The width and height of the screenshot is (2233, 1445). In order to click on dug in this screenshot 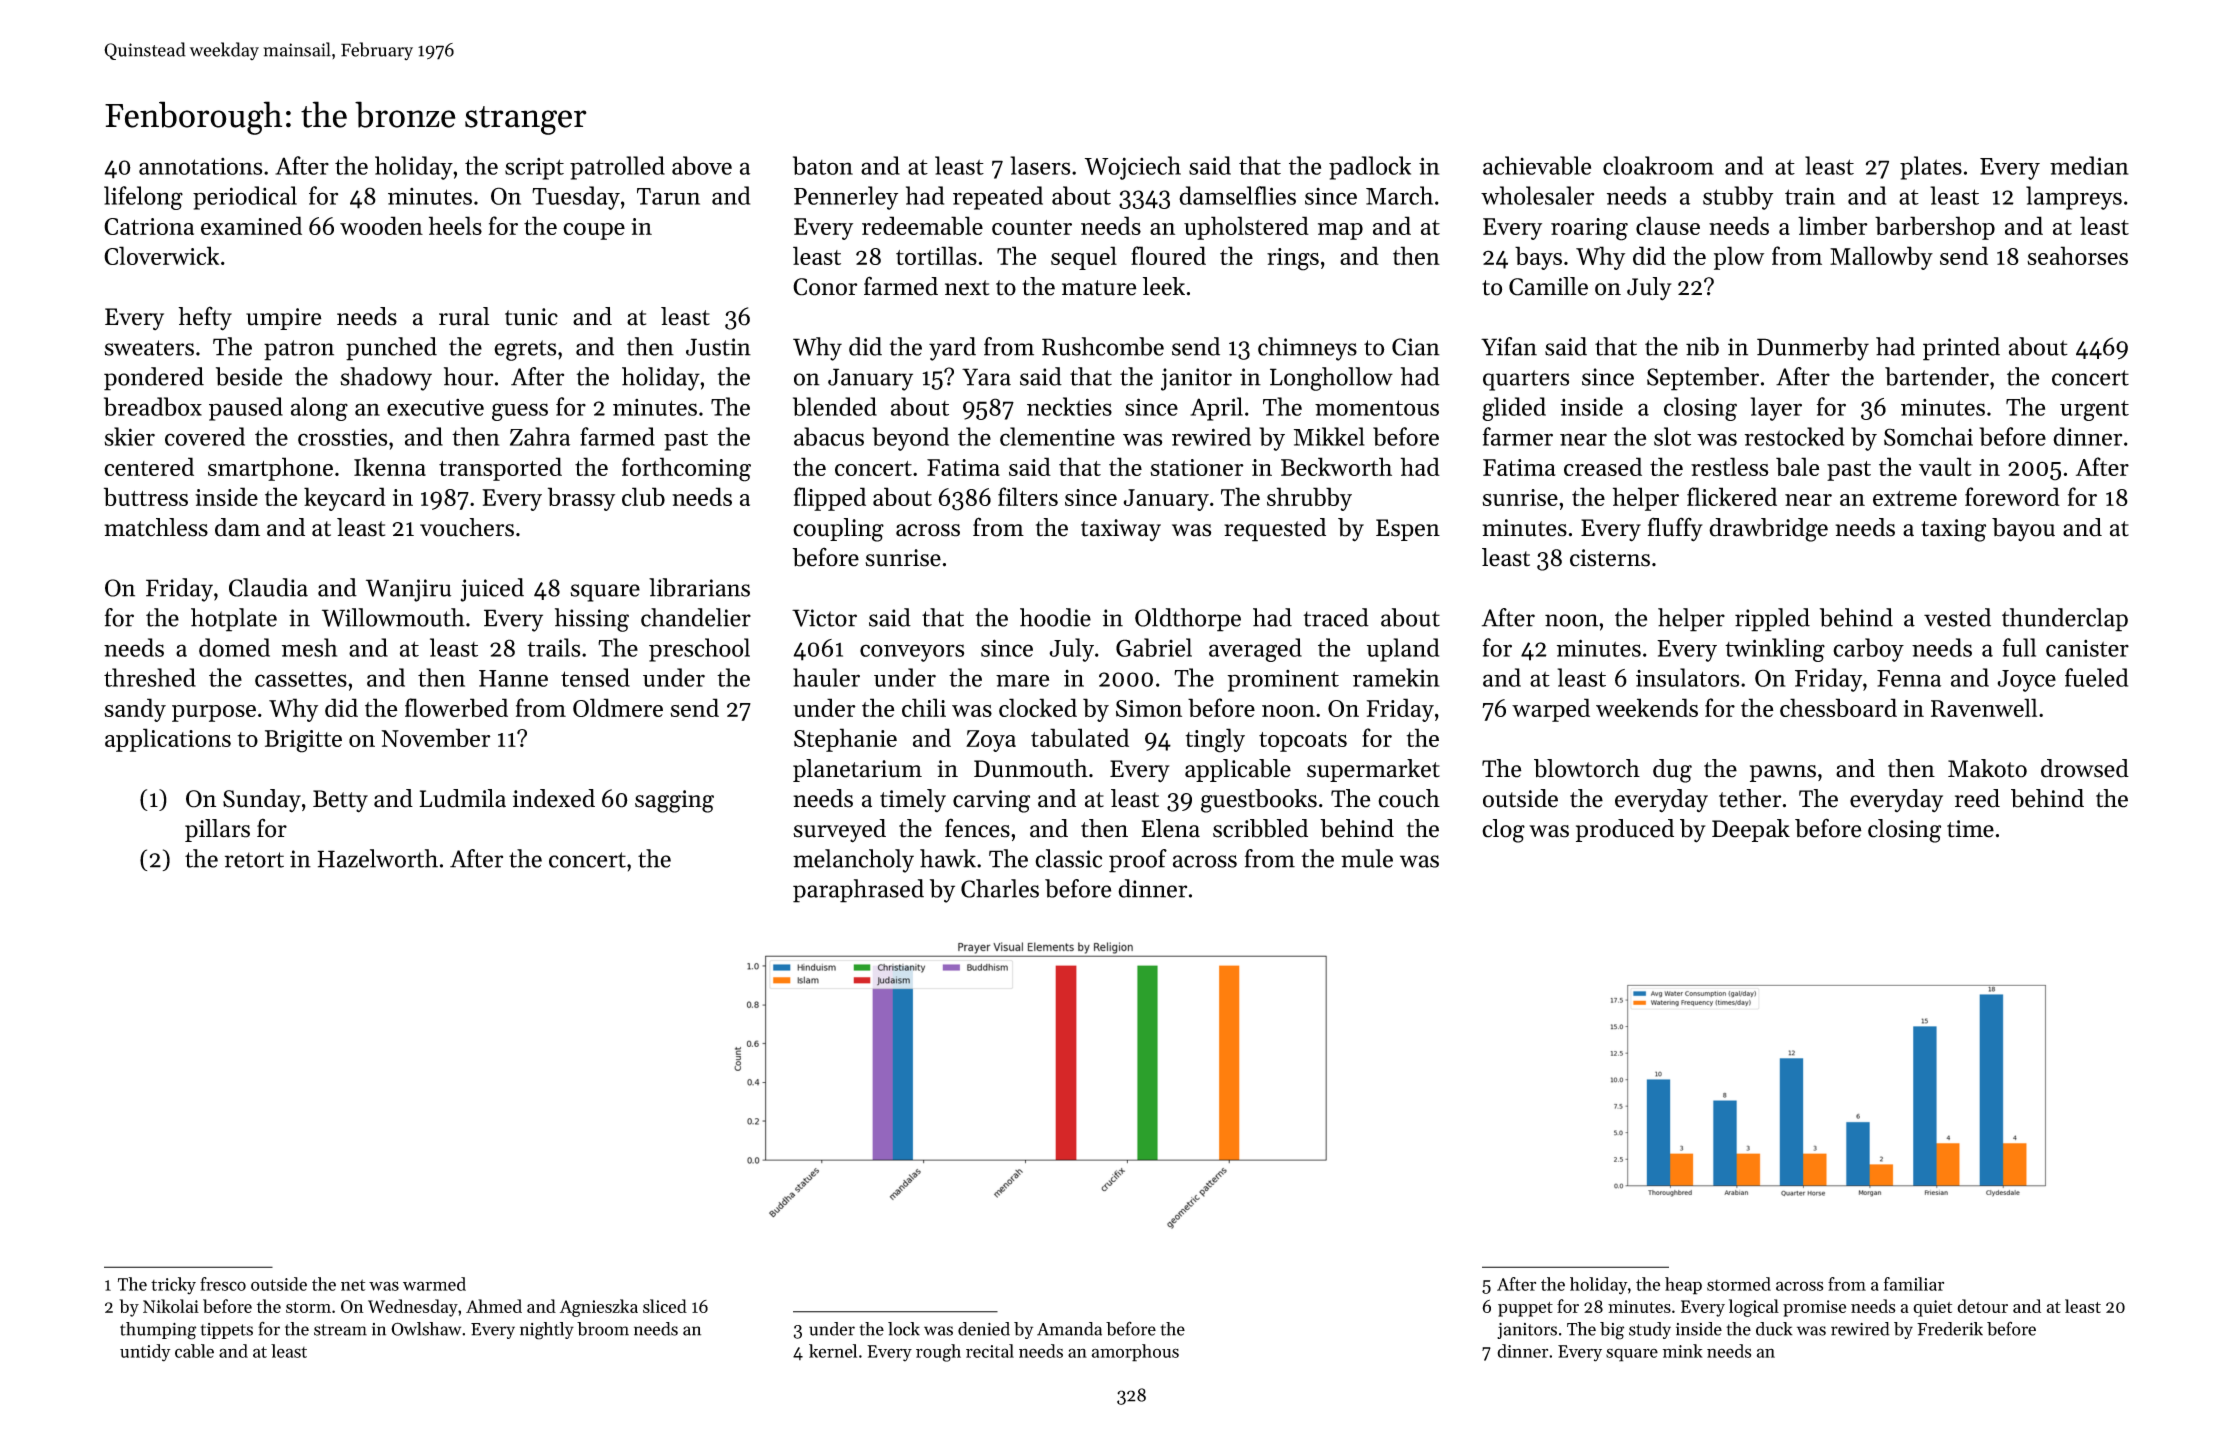, I will do `click(1672, 771)`.
